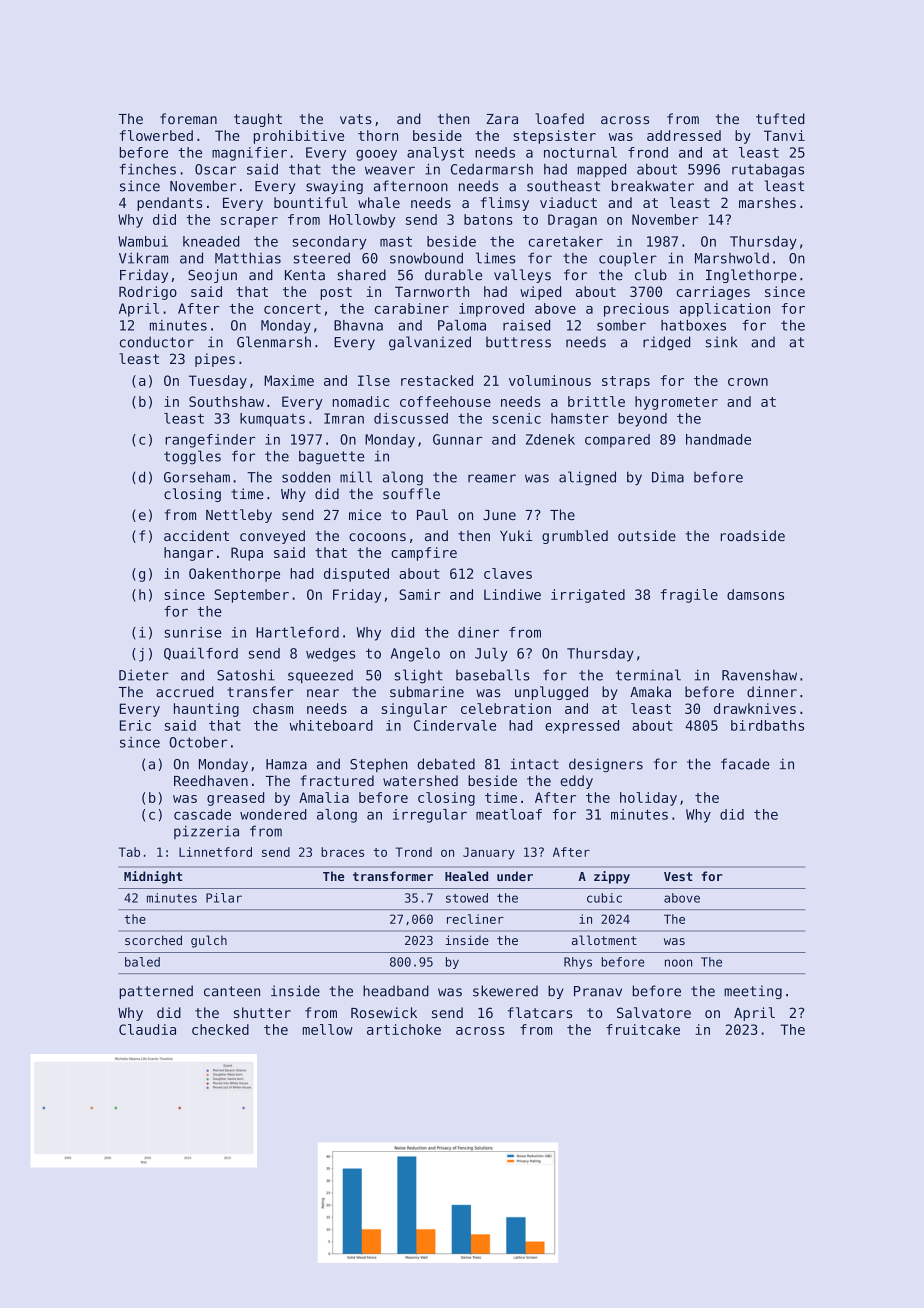 The width and height of the screenshot is (924, 1308). Describe the element at coordinates (396, 991) in the screenshot. I see `headband` at that location.
